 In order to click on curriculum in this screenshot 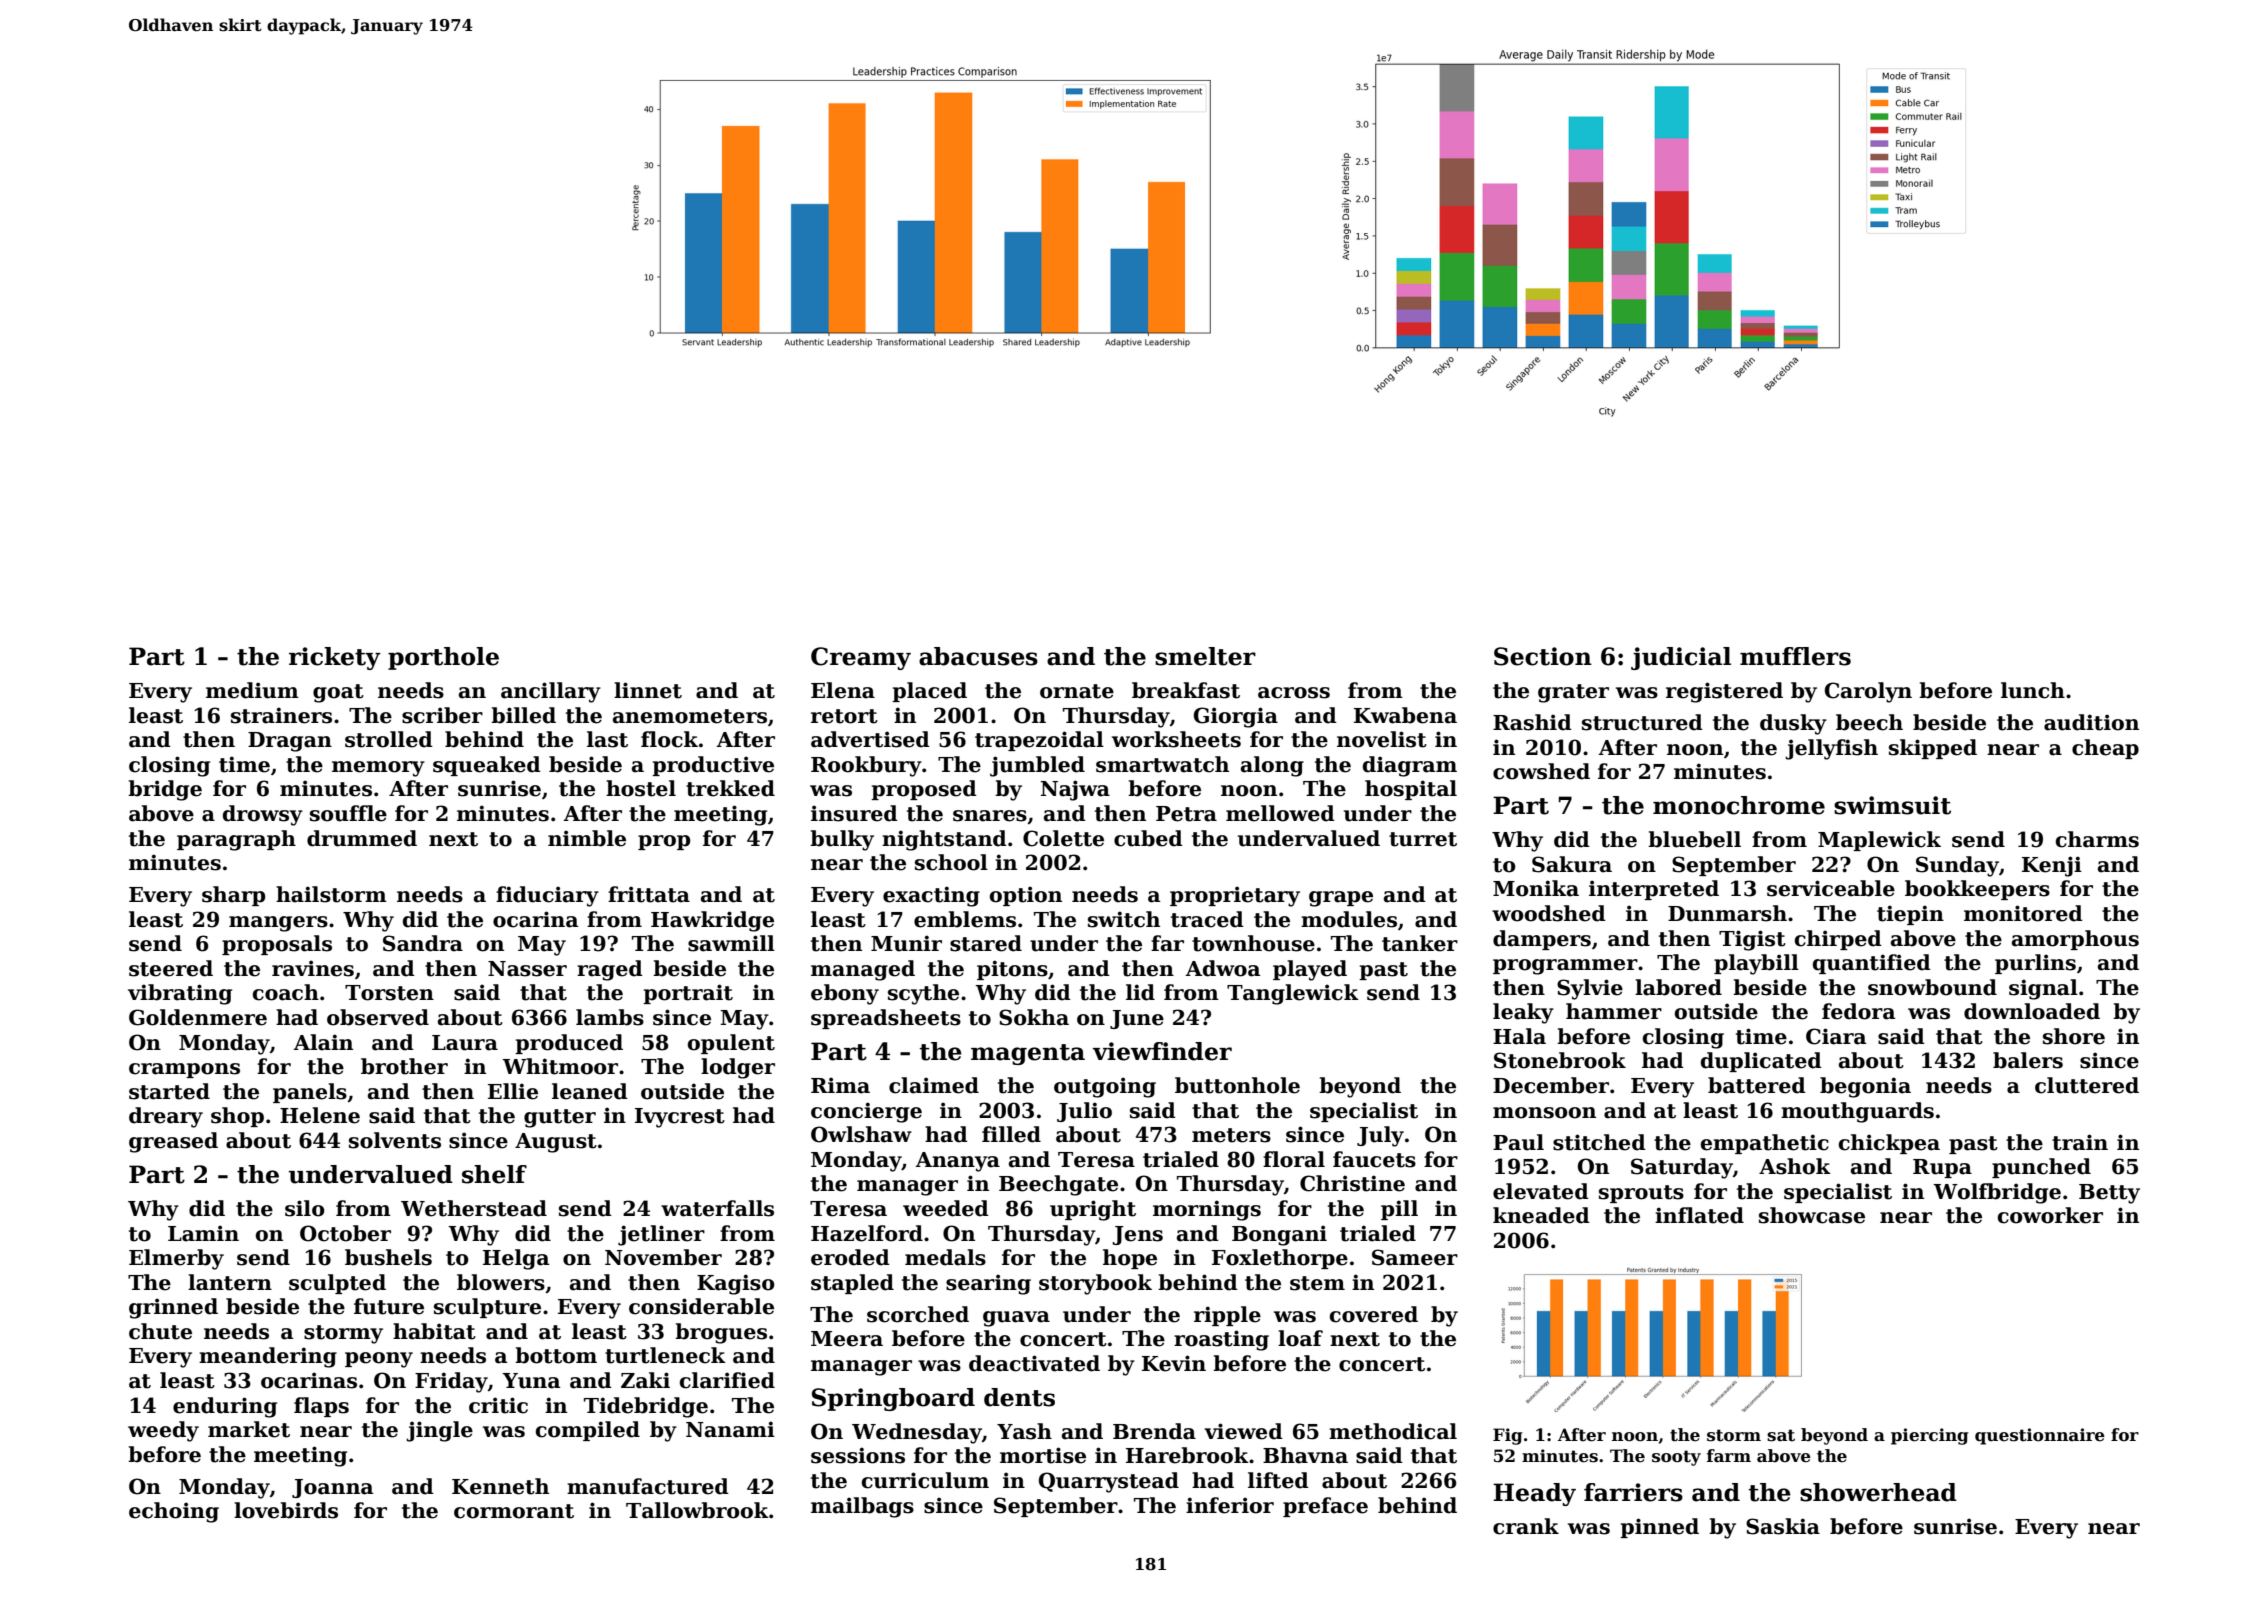, I will do `click(925, 1480)`.
